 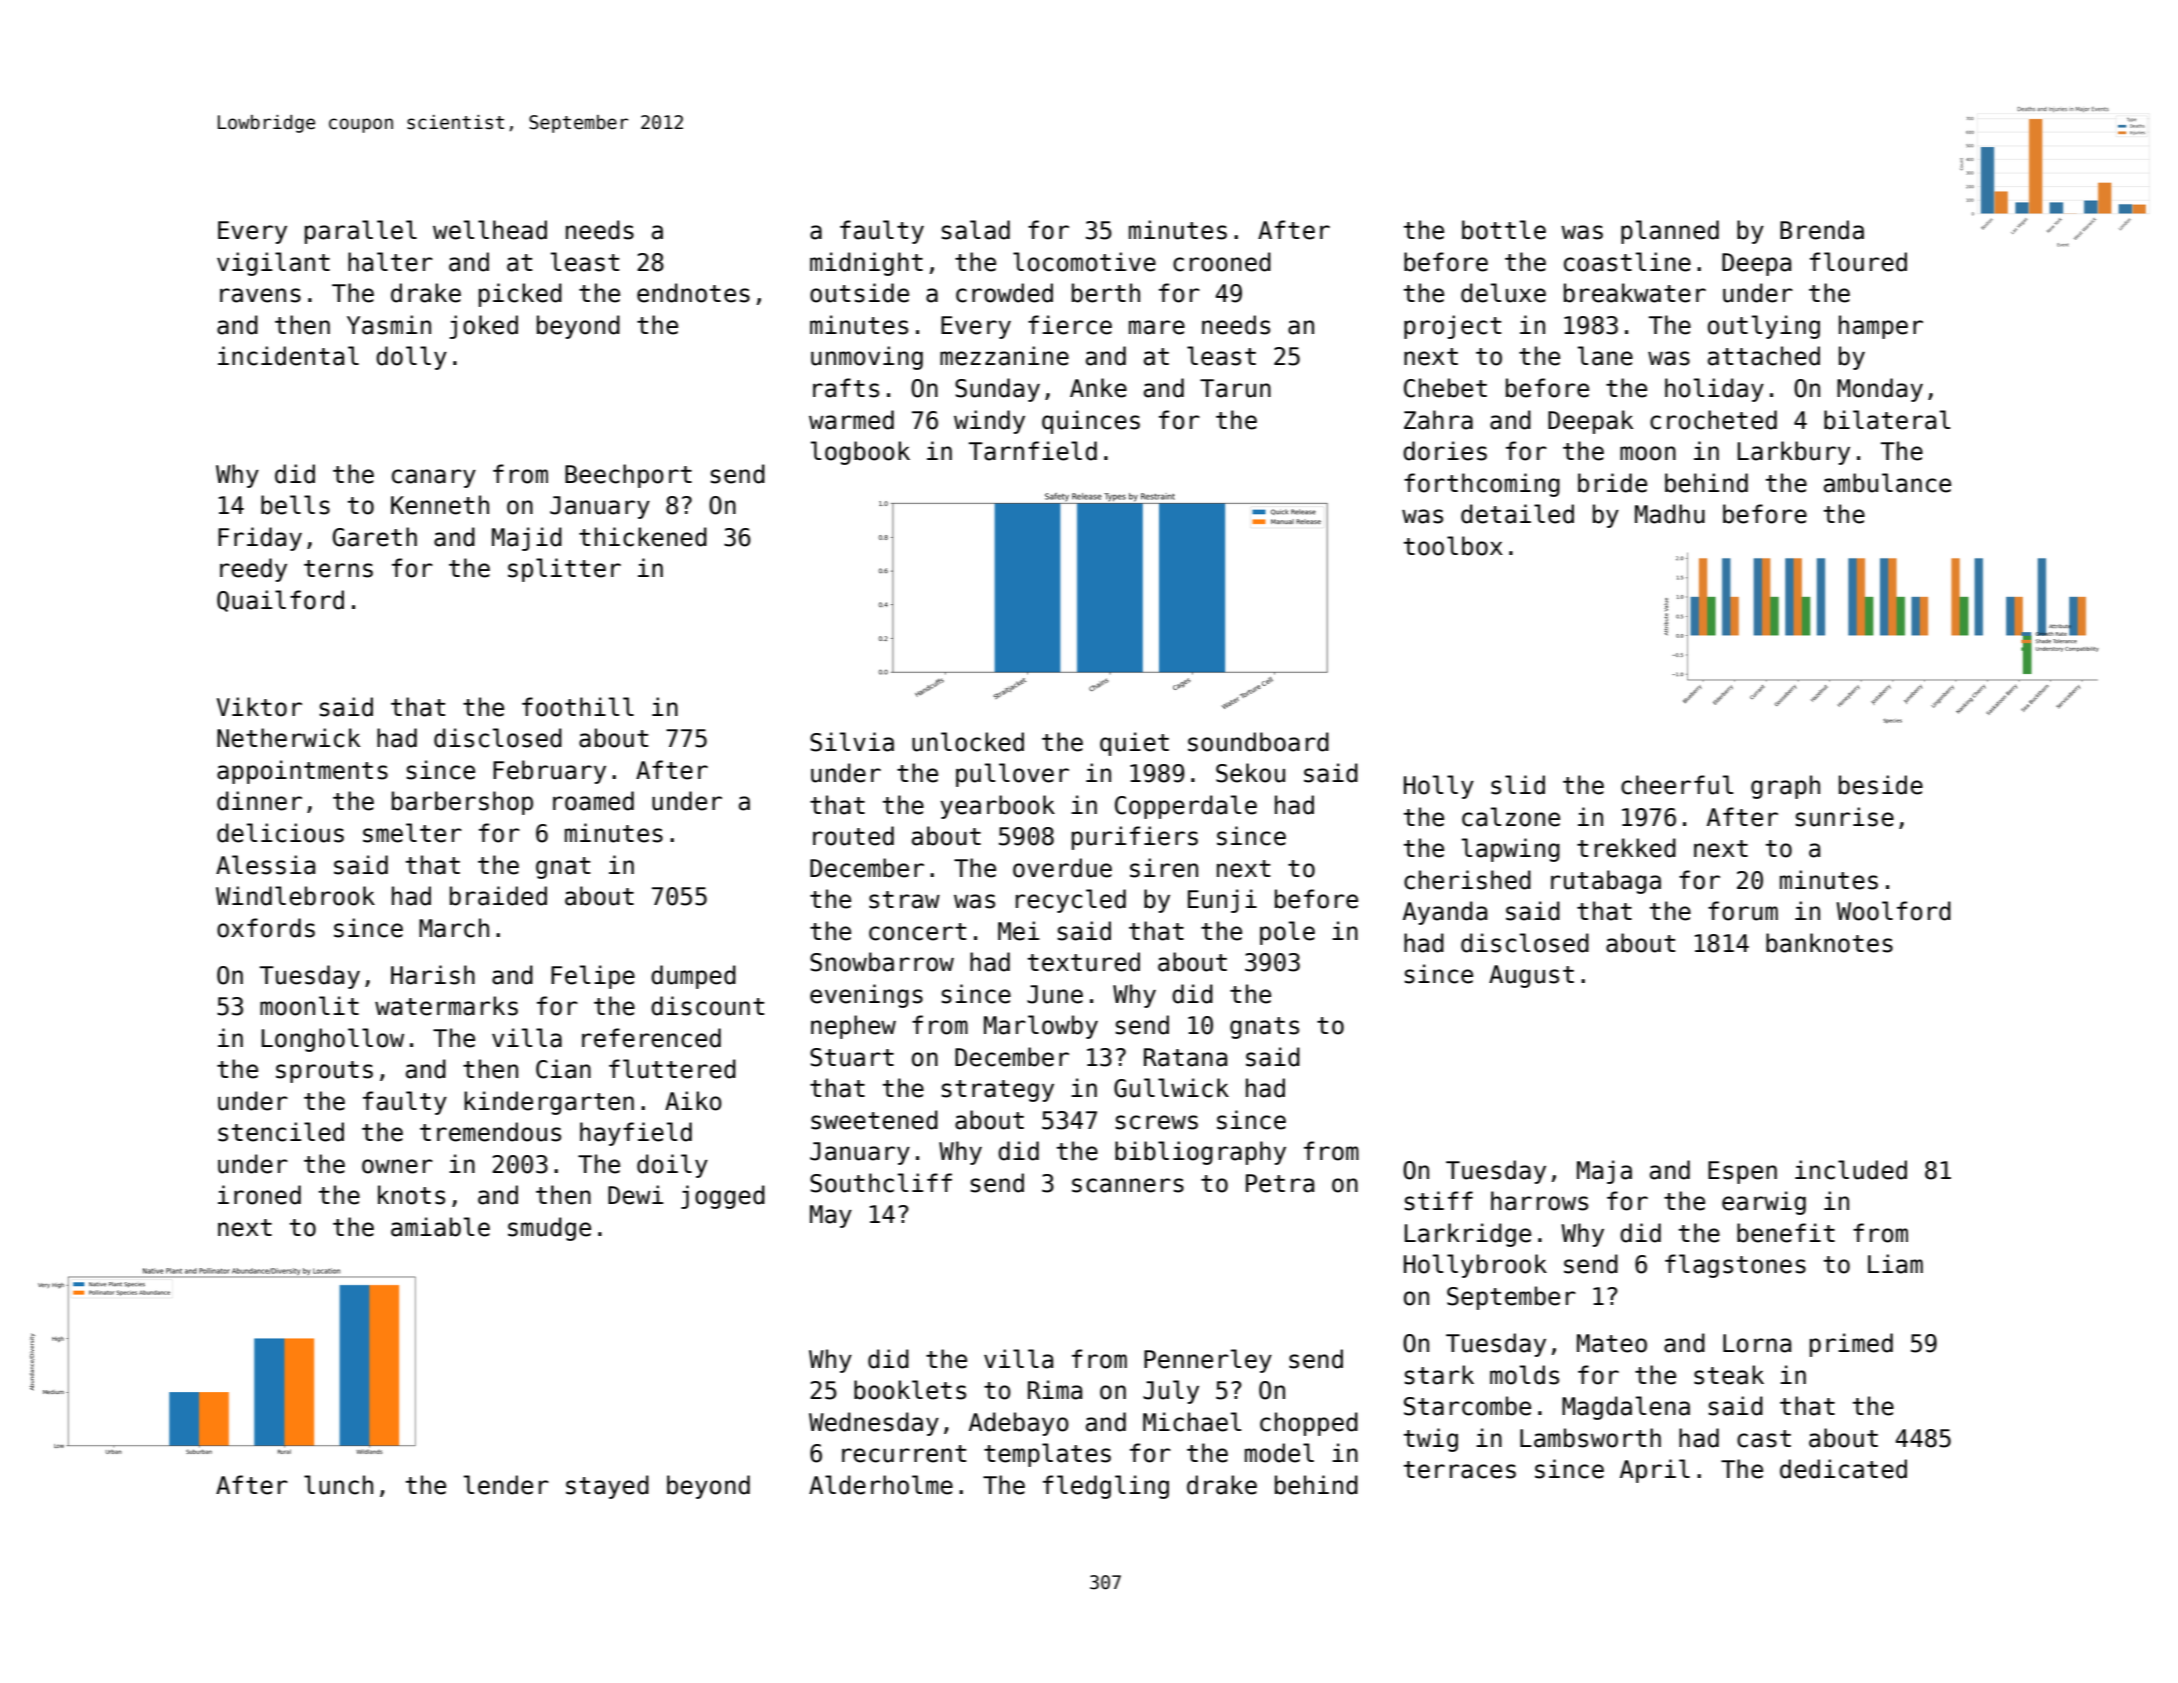 I want to click on Maja, so click(x=1604, y=1172).
